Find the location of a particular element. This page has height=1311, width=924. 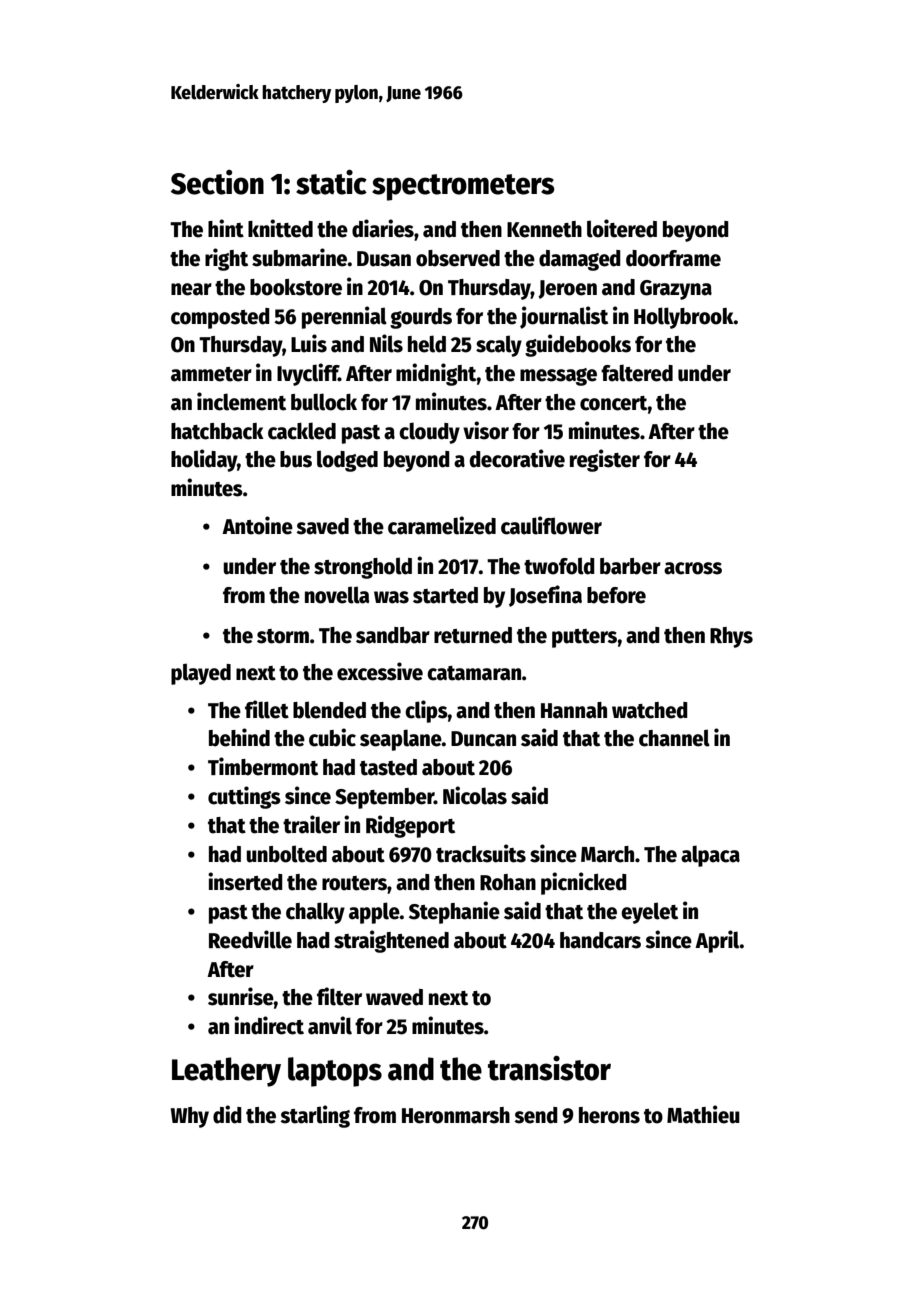

did is located at coordinates (227, 1114).
